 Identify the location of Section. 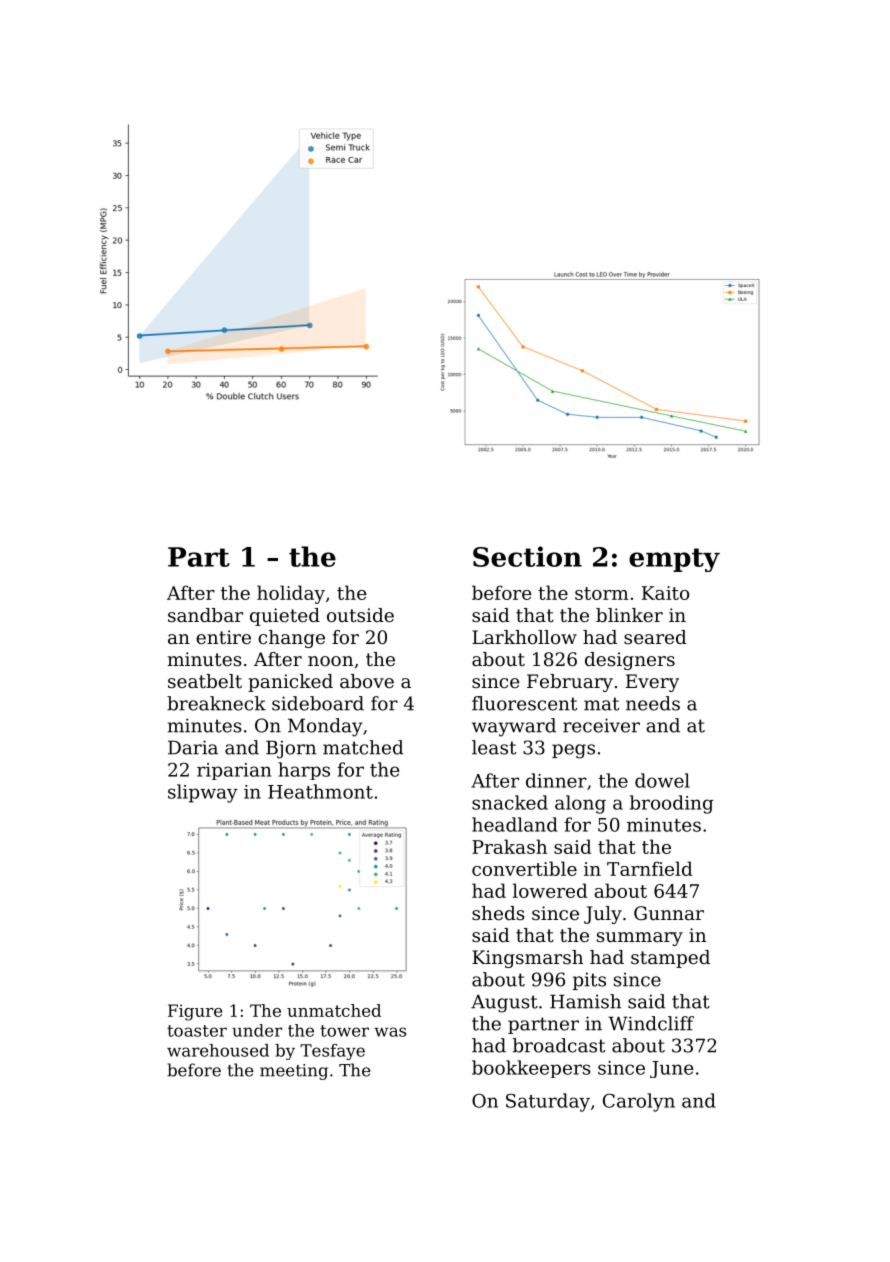
(527, 556).
